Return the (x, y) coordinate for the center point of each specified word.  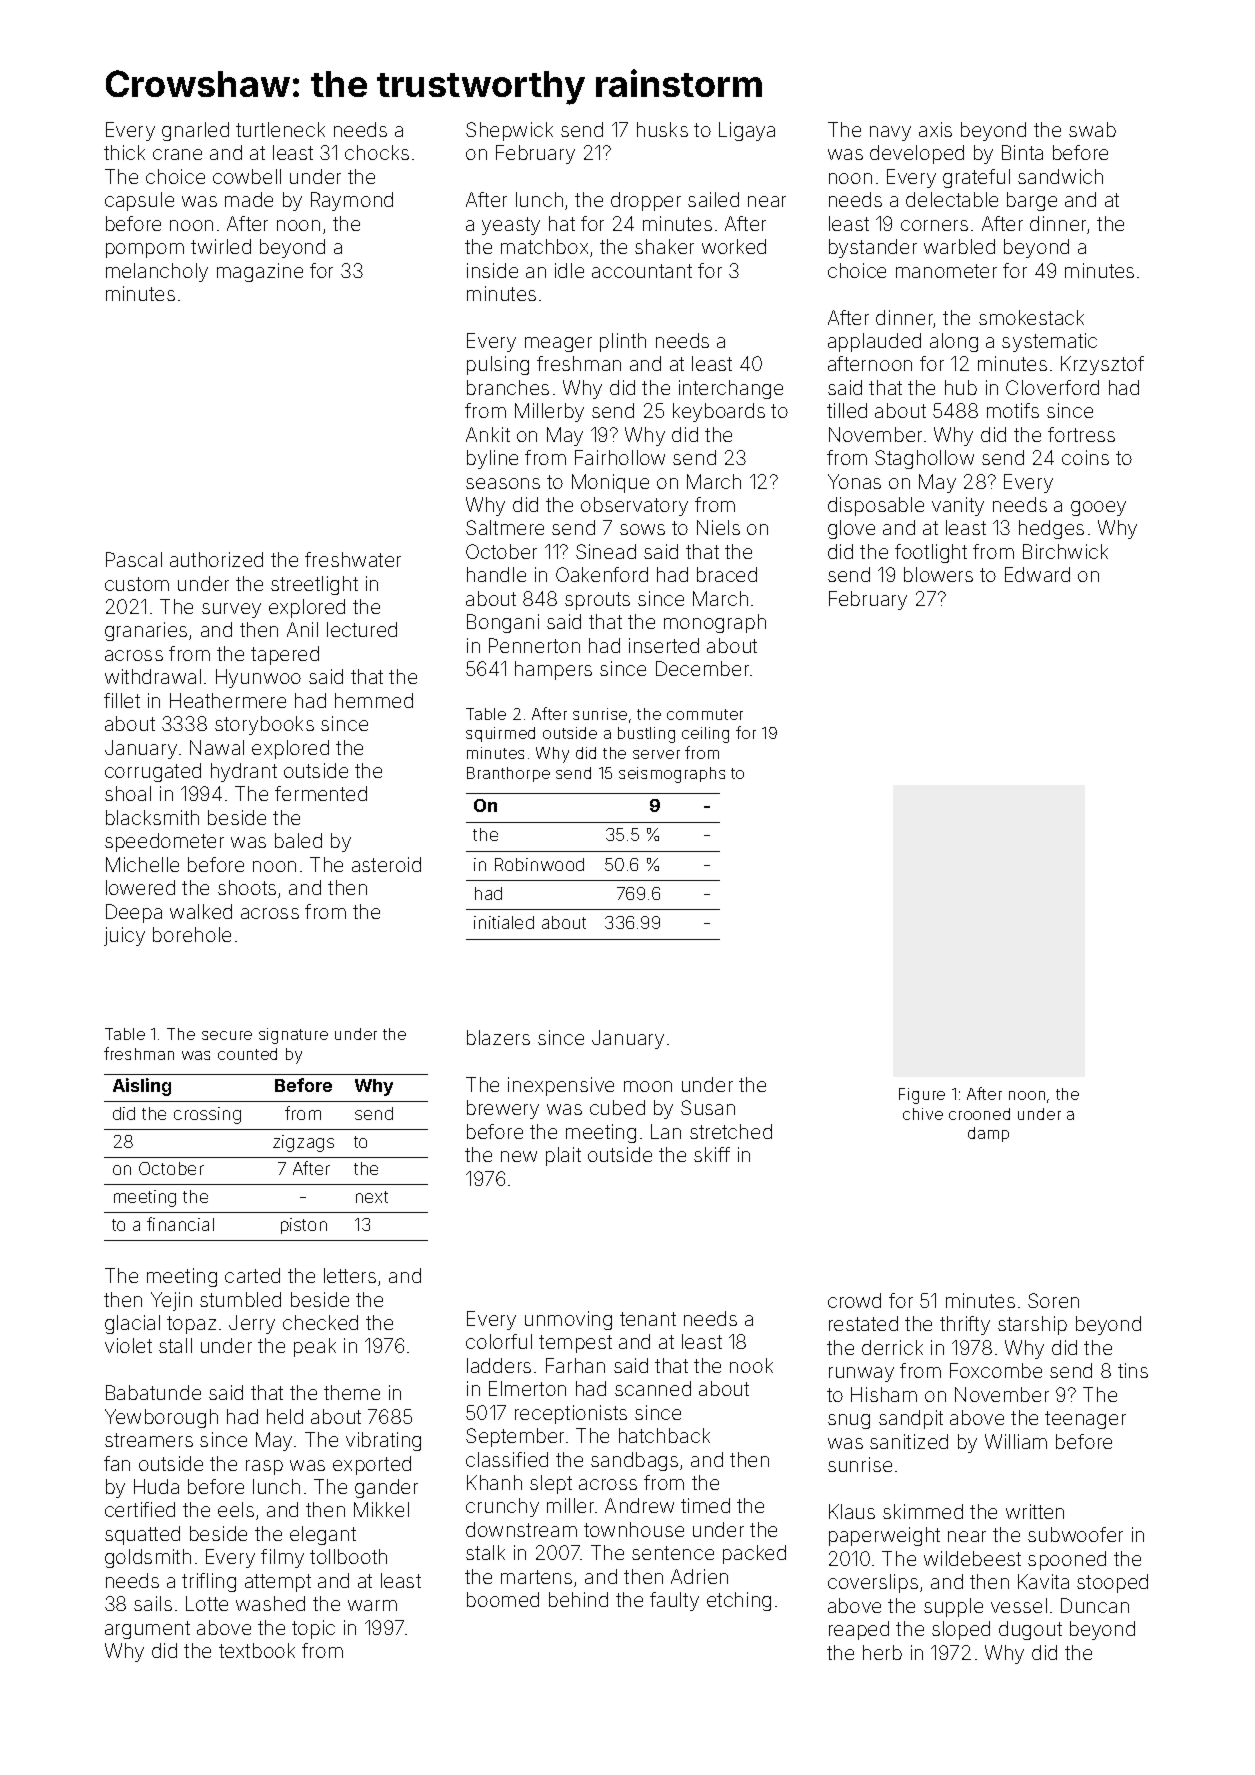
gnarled (195, 131)
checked (320, 1322)
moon (648, 1086)
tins (1133, 1370)
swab (1092, 129)
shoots (247, 887)
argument (147, 1630)
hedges (1051, 529)
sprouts (597, 601)
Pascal (134, 559)
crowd (854, 1300)
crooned (979, 1114)
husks (662, 129)
